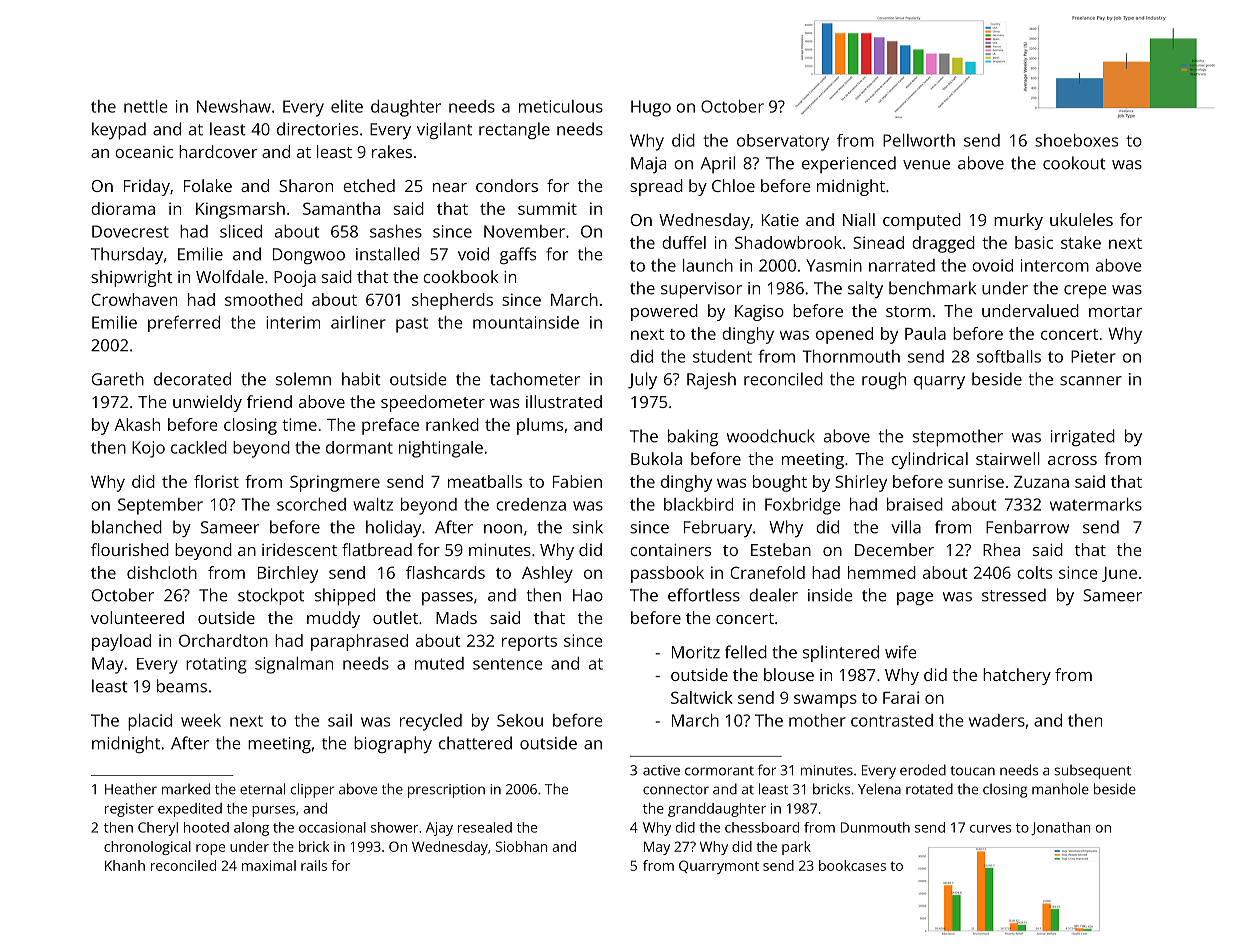  What do you see at coordinates (588, 595) in the screenshot?
I see `Hao` at bounding box center [588, 595].
